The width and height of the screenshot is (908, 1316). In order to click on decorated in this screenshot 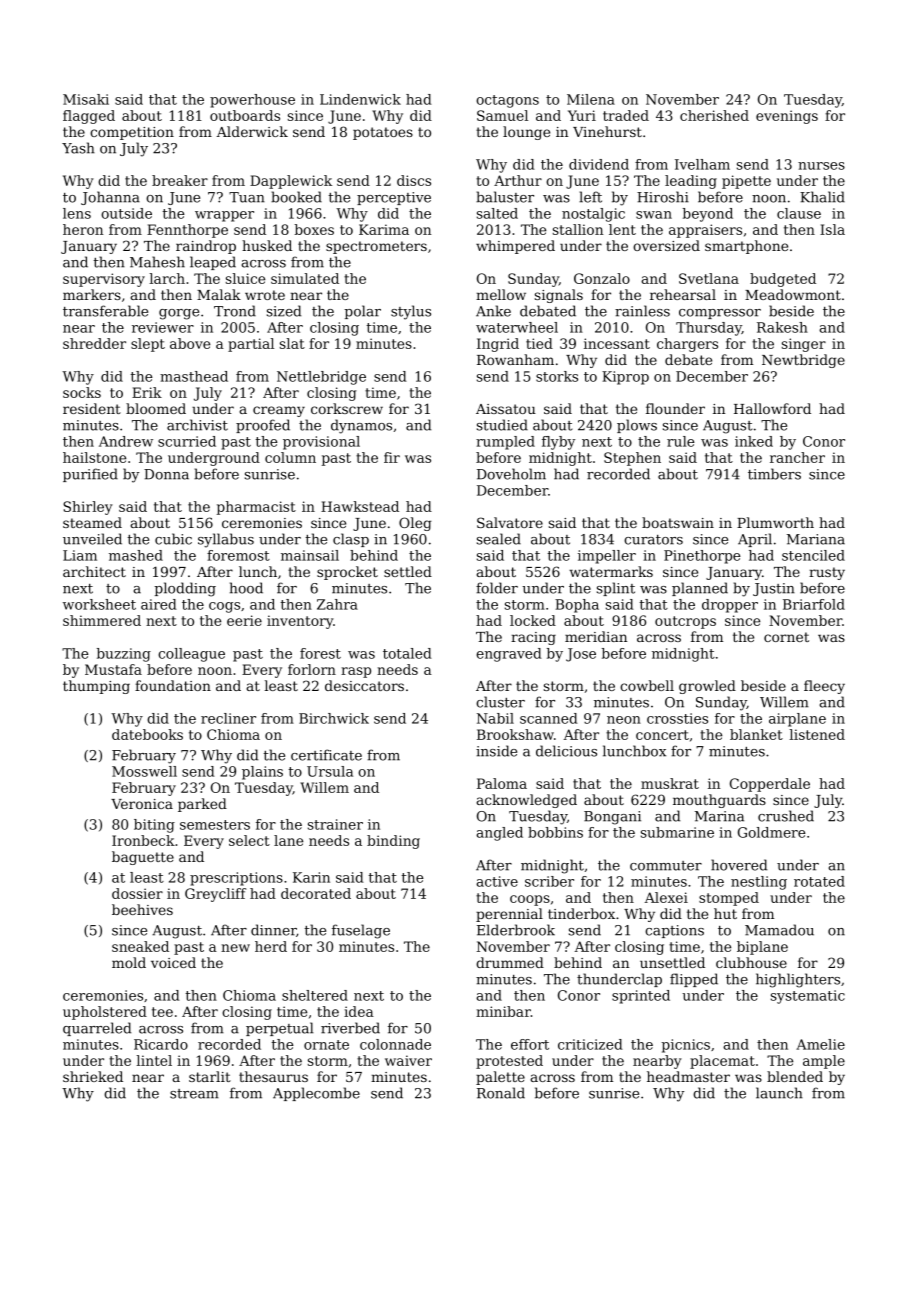, I will do `click(316, 893)`.
